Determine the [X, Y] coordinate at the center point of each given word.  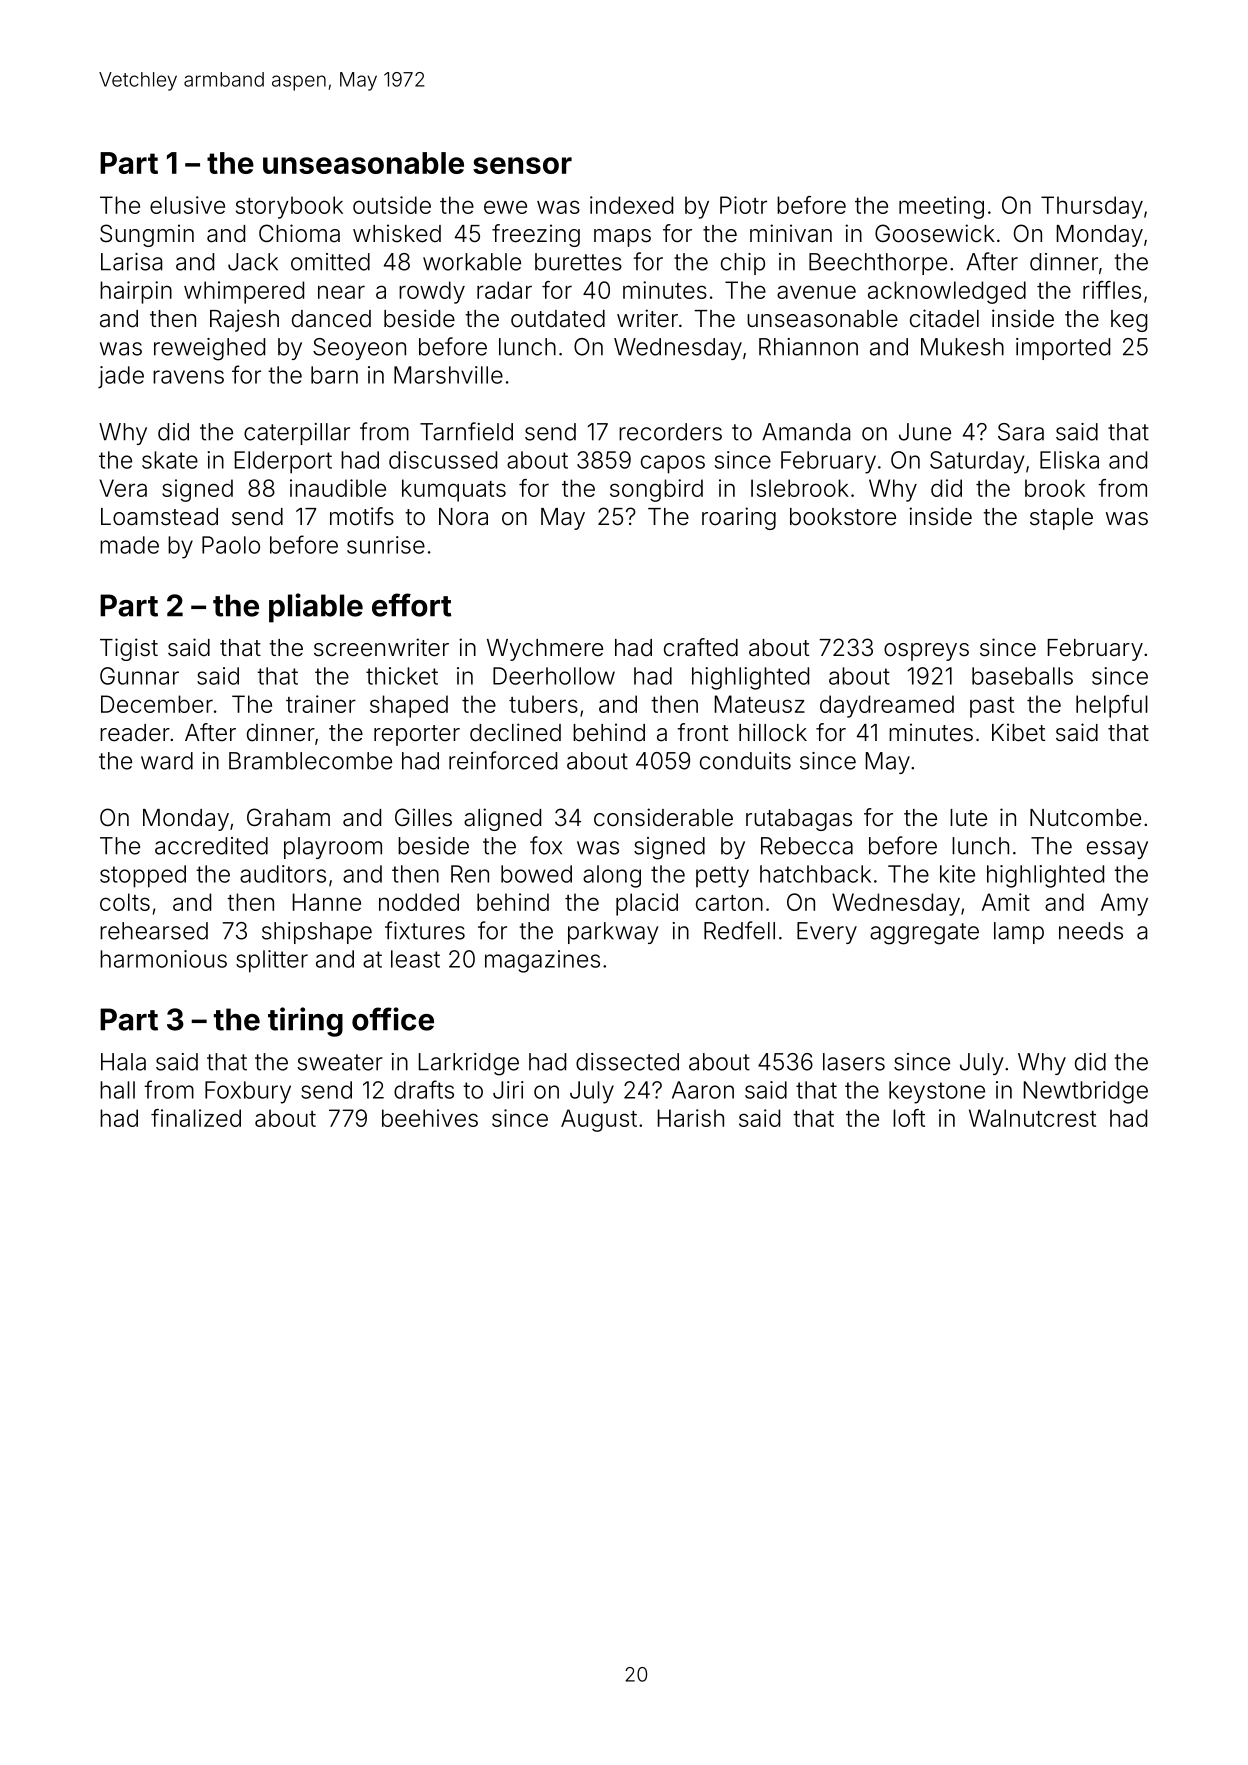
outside [392, 205]
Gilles [423, 817]
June [925, 432]
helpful [1112, 706]
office [393, 1019]
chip [743, 264]
